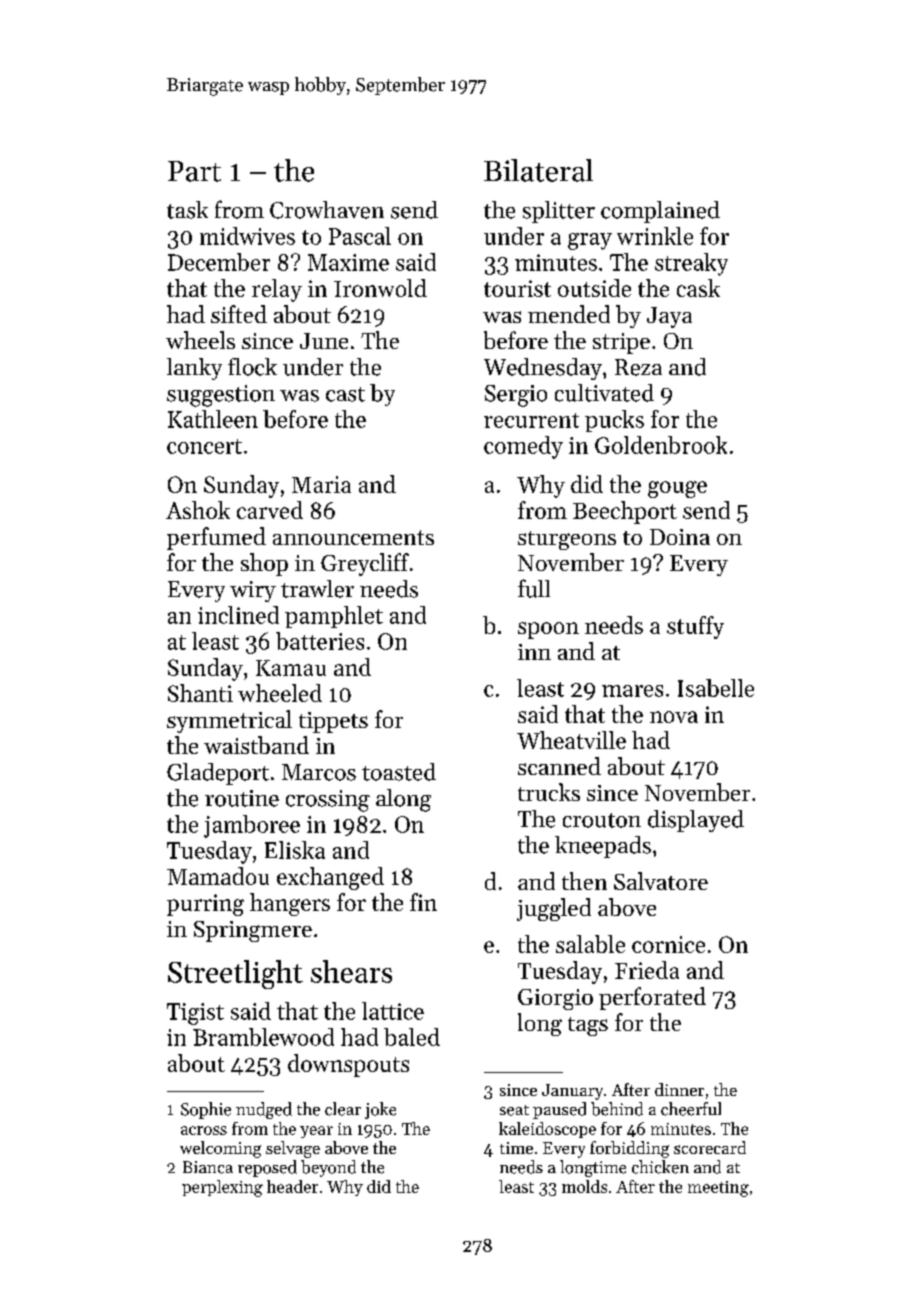 The height and width of the screenshot is (1311, 924). I want to click on scanned, so click(559, 766).
